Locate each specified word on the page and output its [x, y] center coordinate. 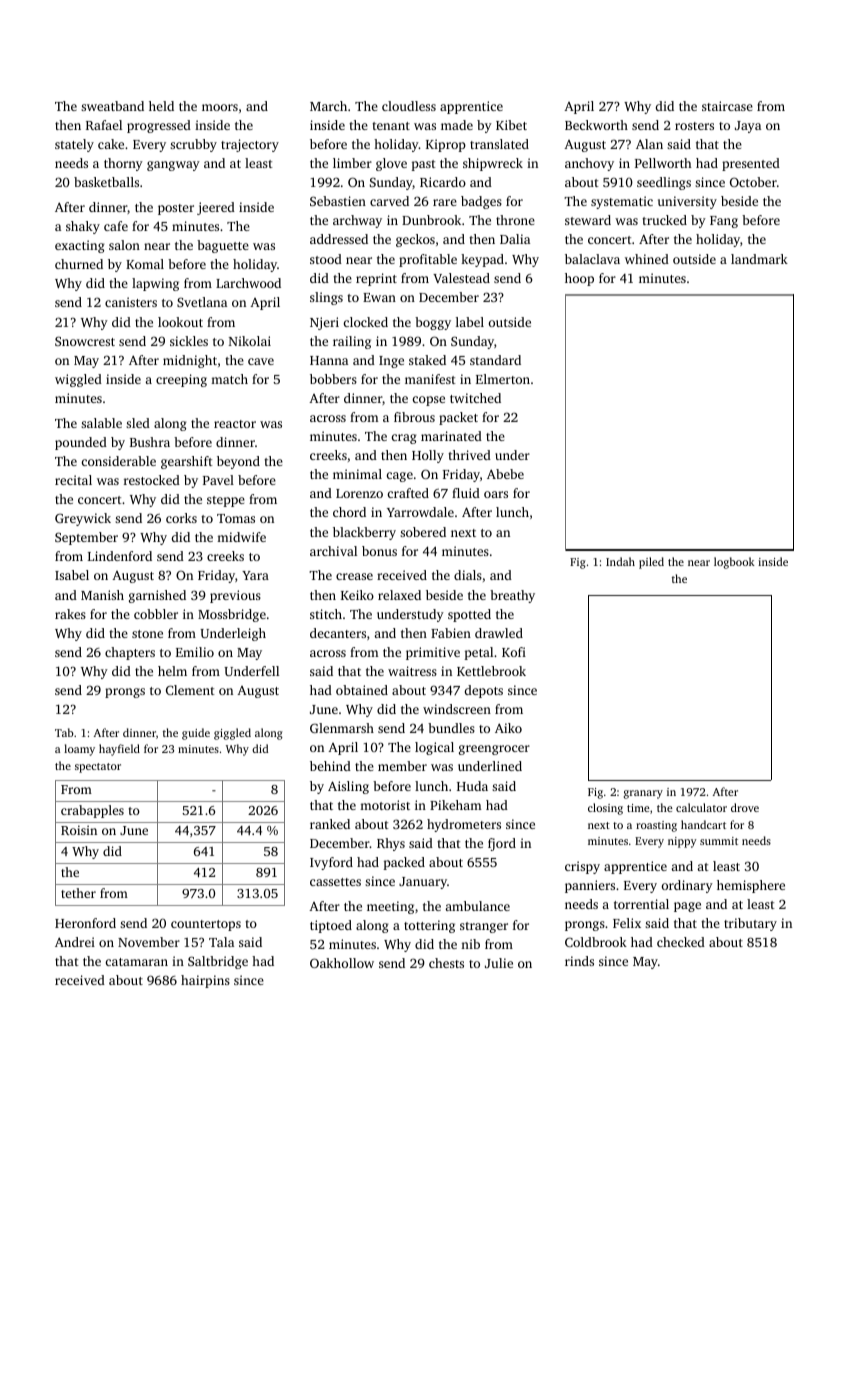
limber [352, 163]
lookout [180, 322]
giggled [232, 734]
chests [446, 963]
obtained [362, 690]
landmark [759, 259]
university [687, 202]
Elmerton [503, 379]
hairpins [205, 981]
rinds [579, 961]
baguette [223, 246]
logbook [734, 563]
